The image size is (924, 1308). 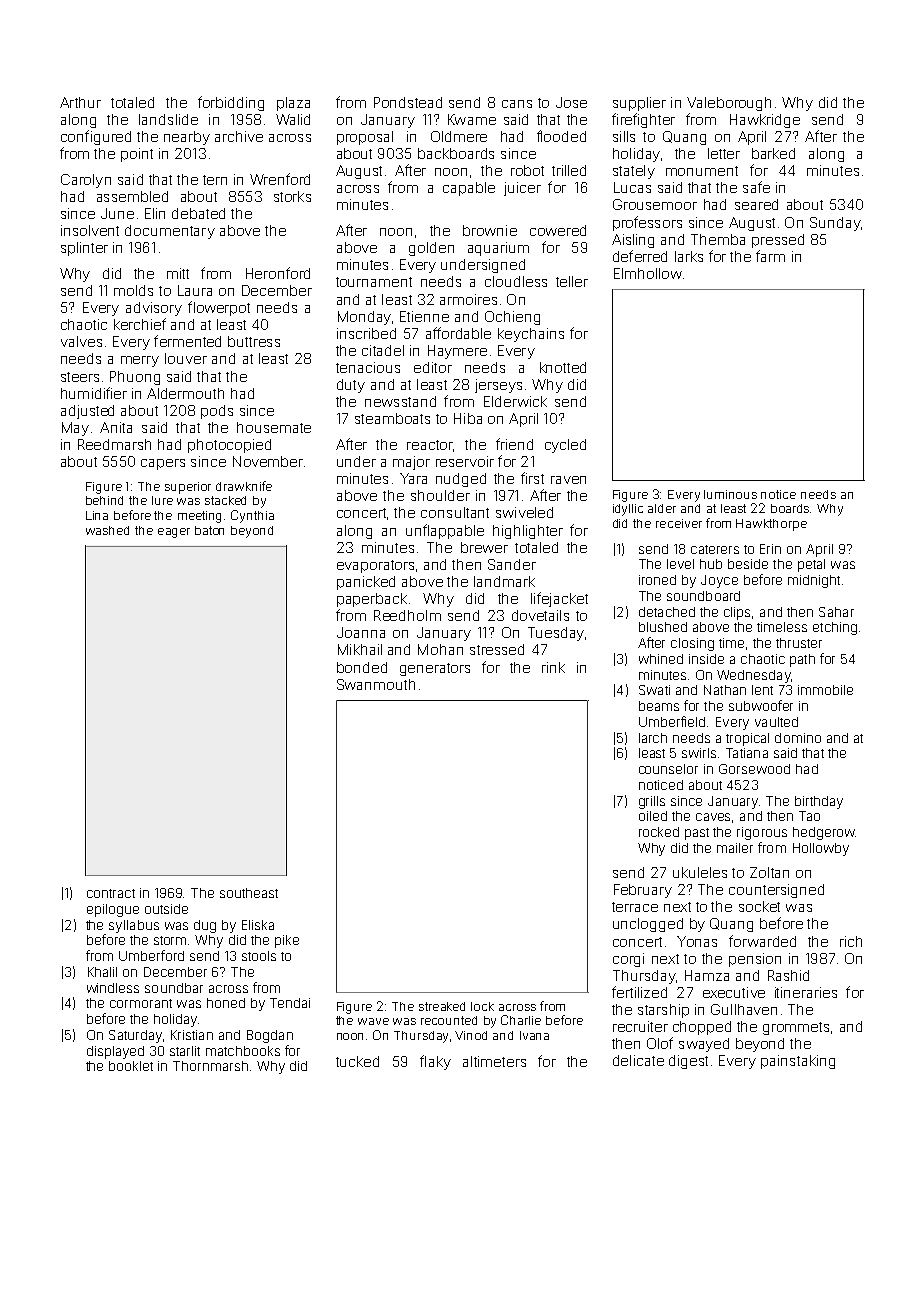 I want to click on rich, so click(x=851, y=941).
